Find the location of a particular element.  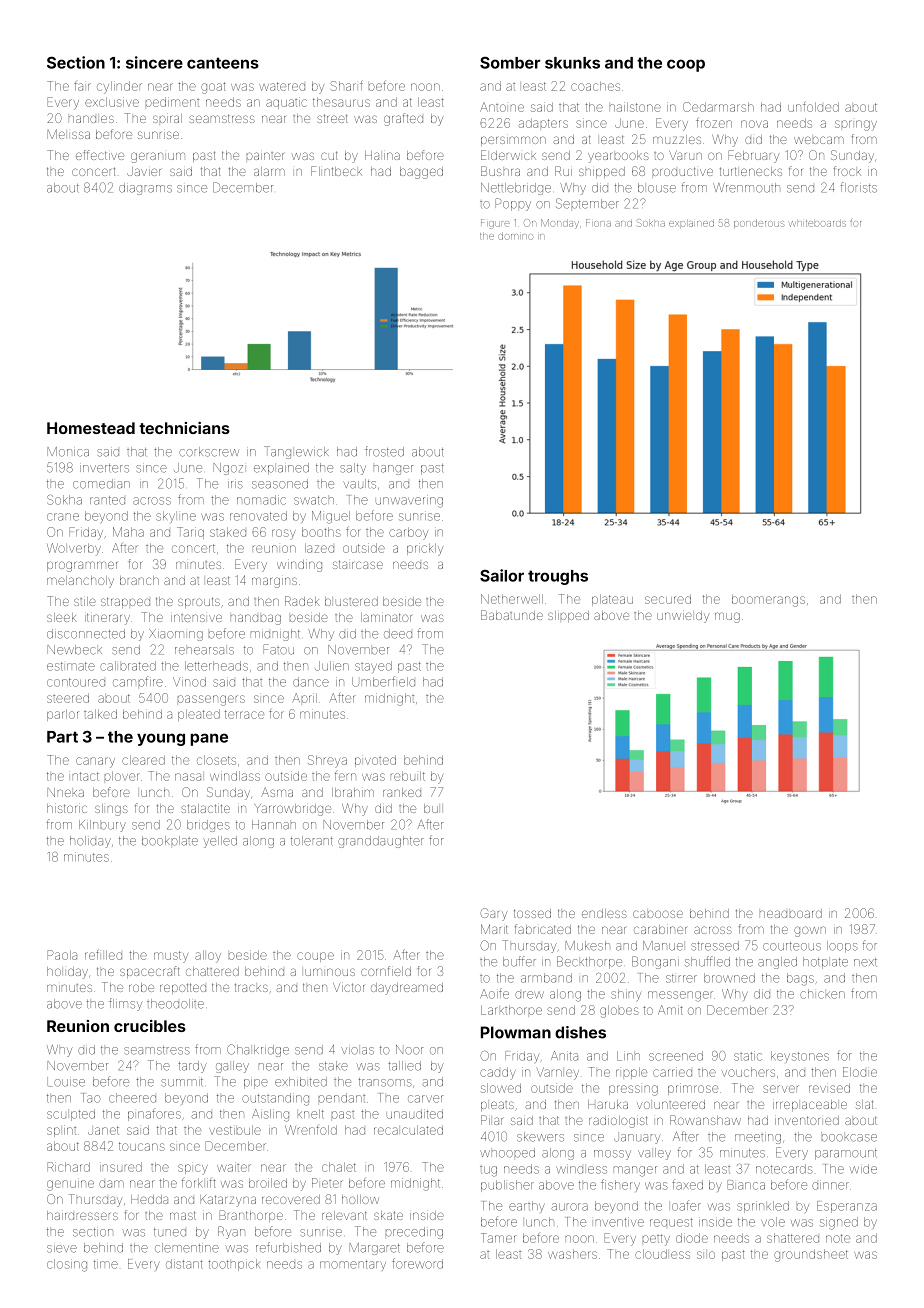

whiteboards is located at coordinates (818, 223).
